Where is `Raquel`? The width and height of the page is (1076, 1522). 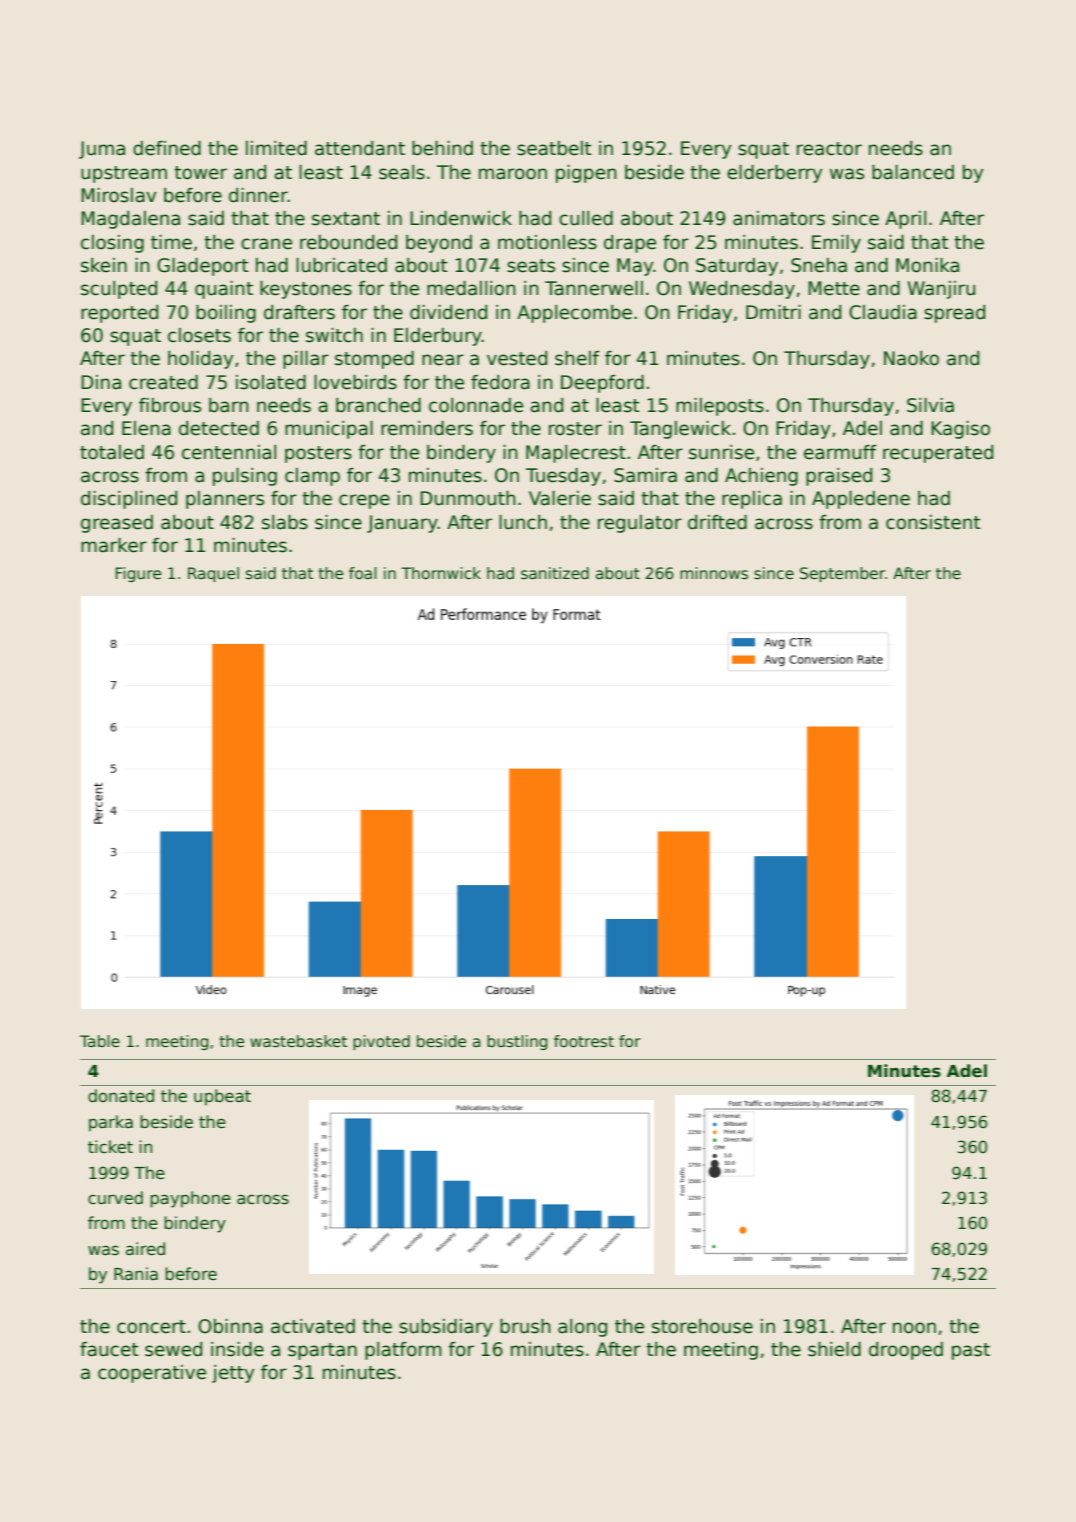 Raquel is located at coordinates (213, 574).
